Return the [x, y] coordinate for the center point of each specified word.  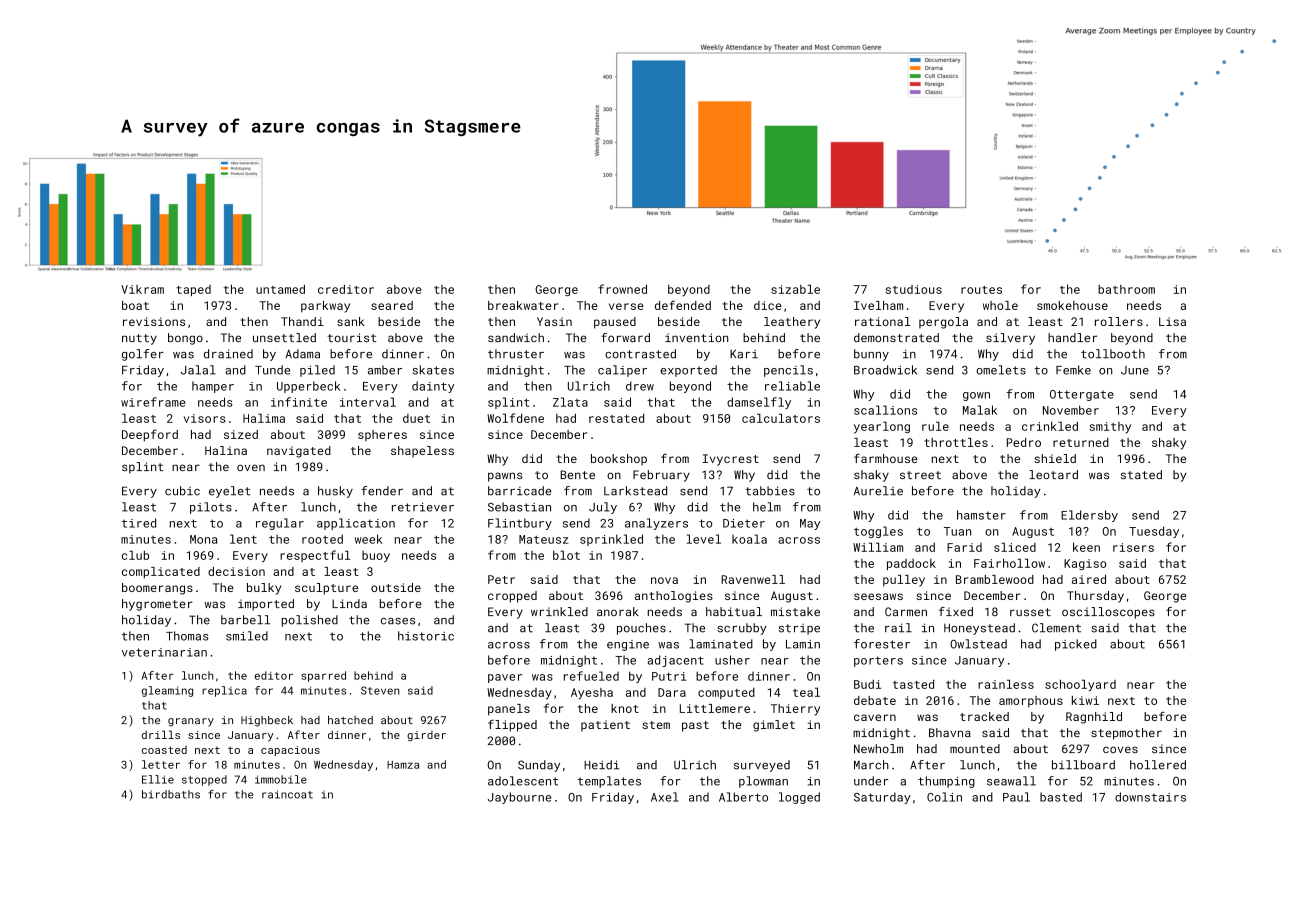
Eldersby [1089, 516]
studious [914, 289]
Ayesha [592, 694]
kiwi [1085, 700]
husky [335, 492]
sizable [795, 289]
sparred [323, 676]
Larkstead [635, 491]
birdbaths [171, 794]
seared [392, 305]
